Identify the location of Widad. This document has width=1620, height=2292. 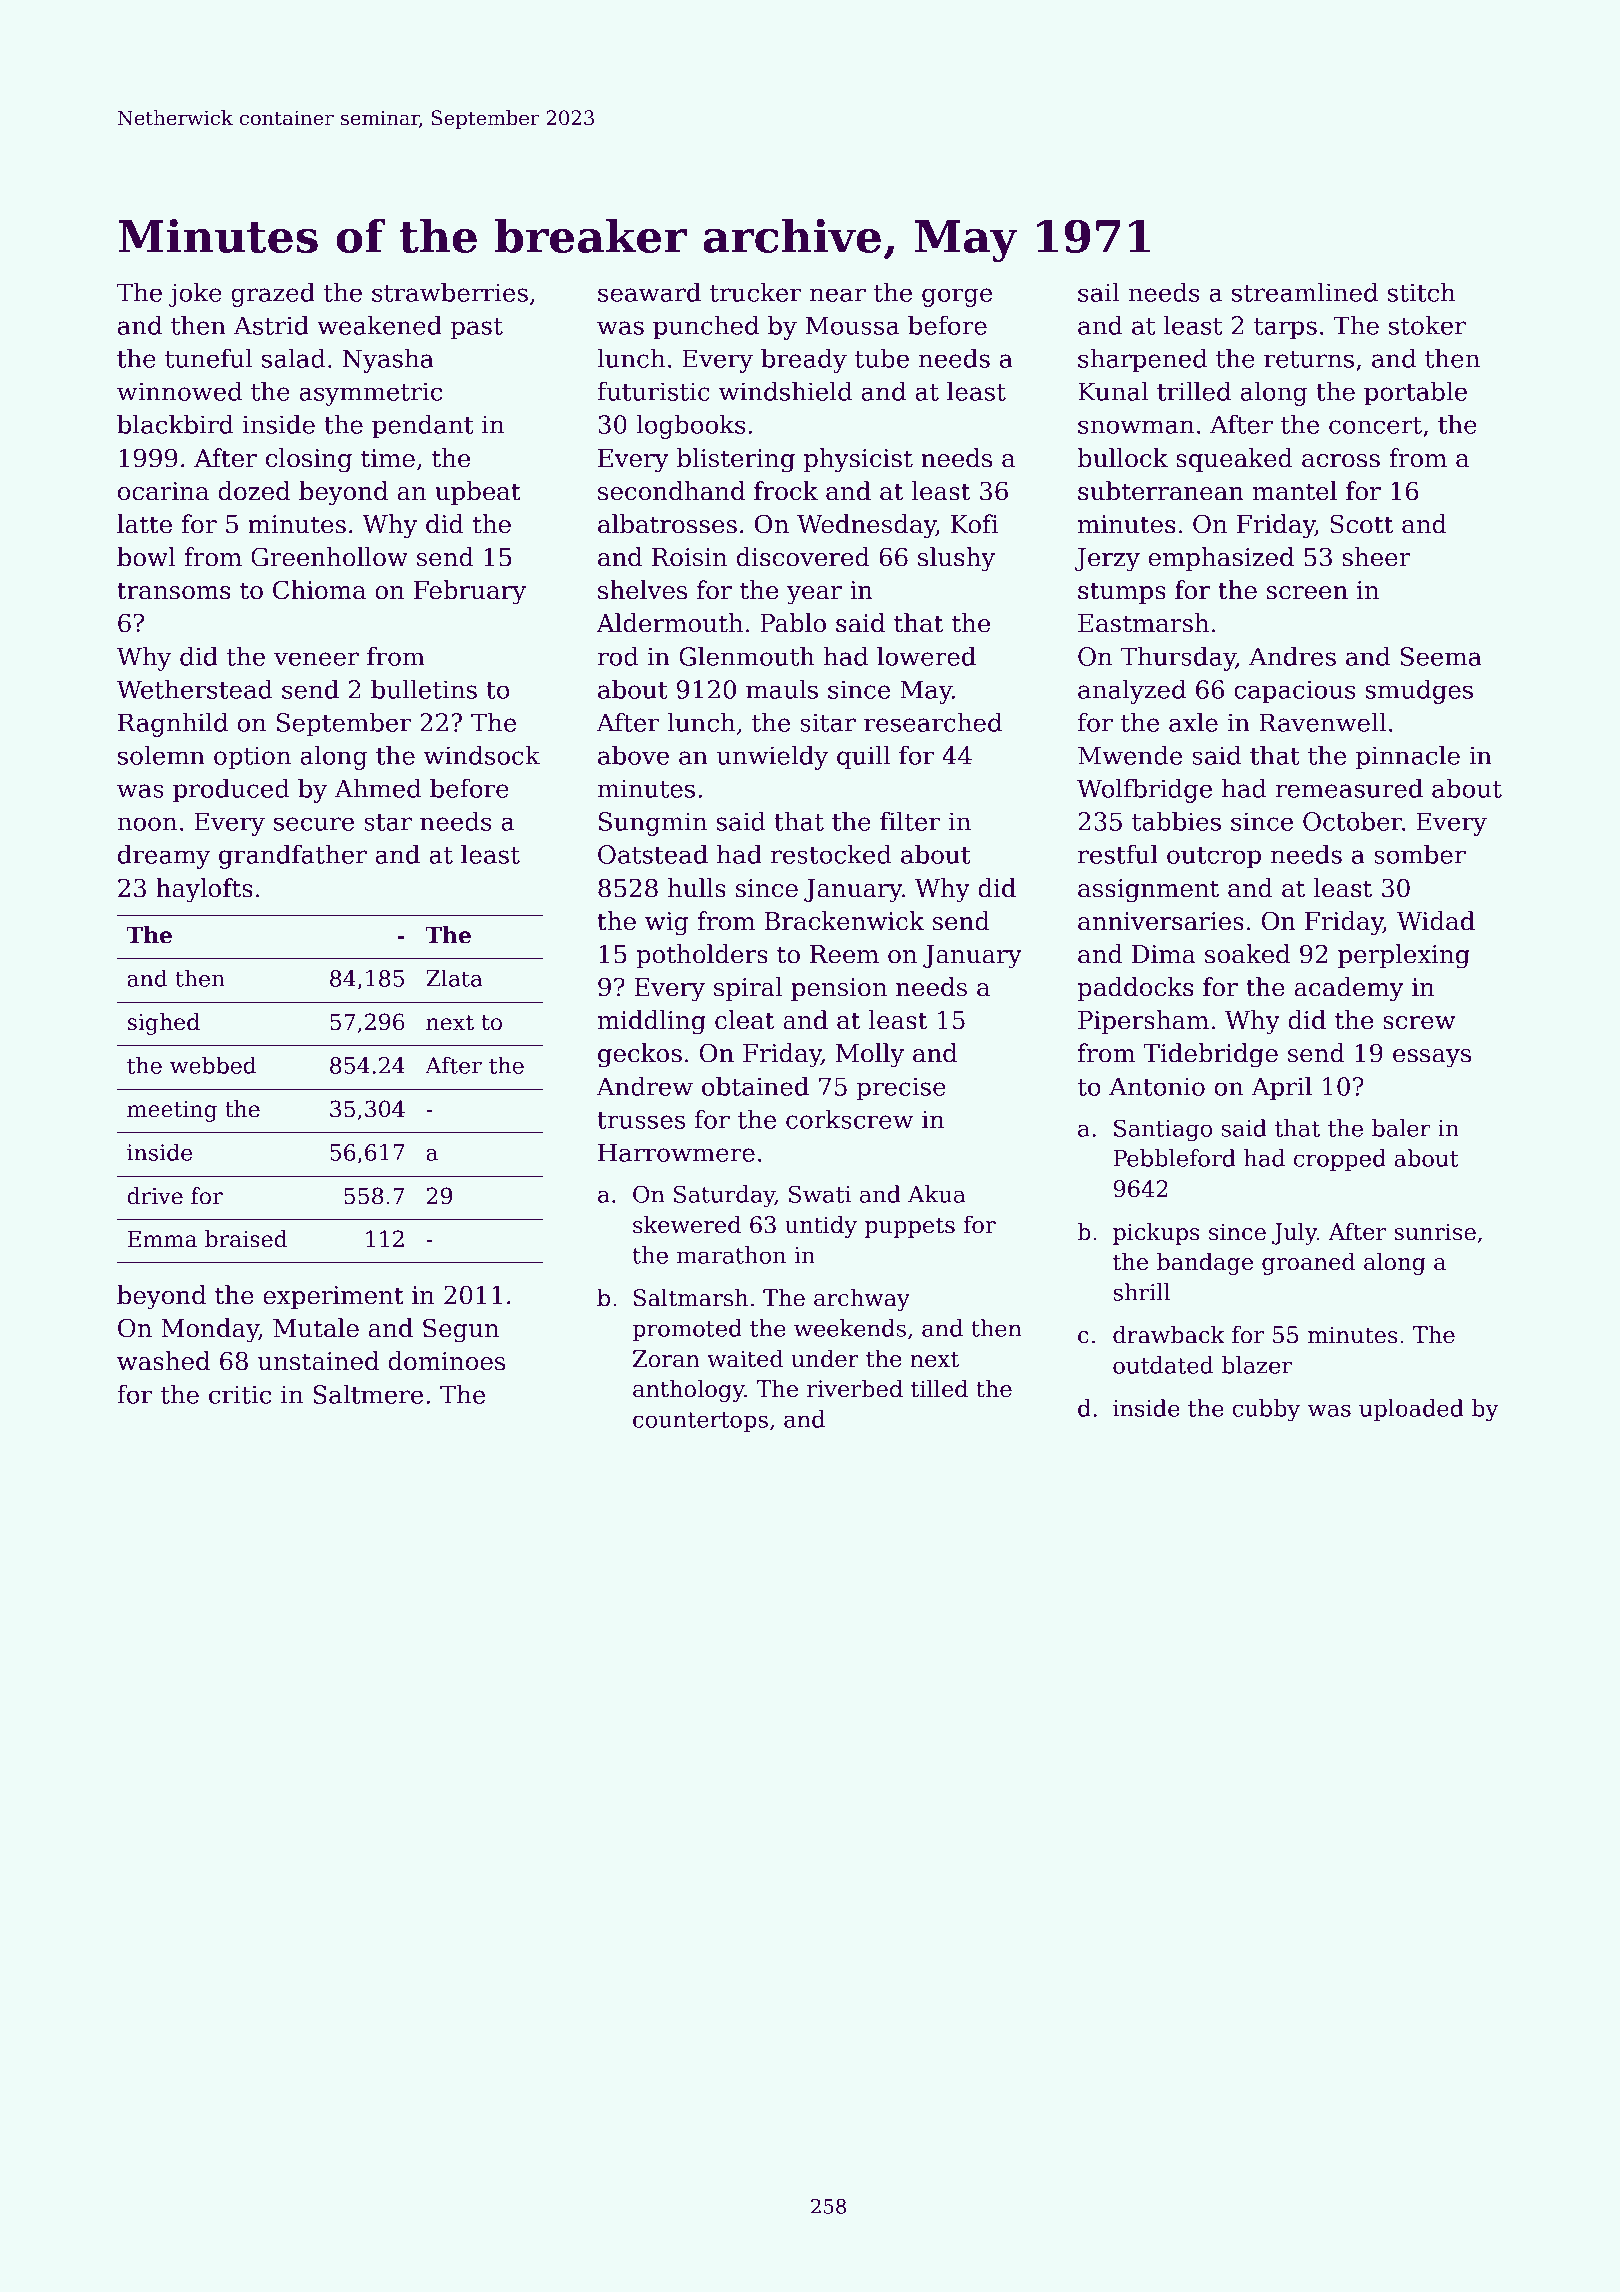
(1436, 921).
